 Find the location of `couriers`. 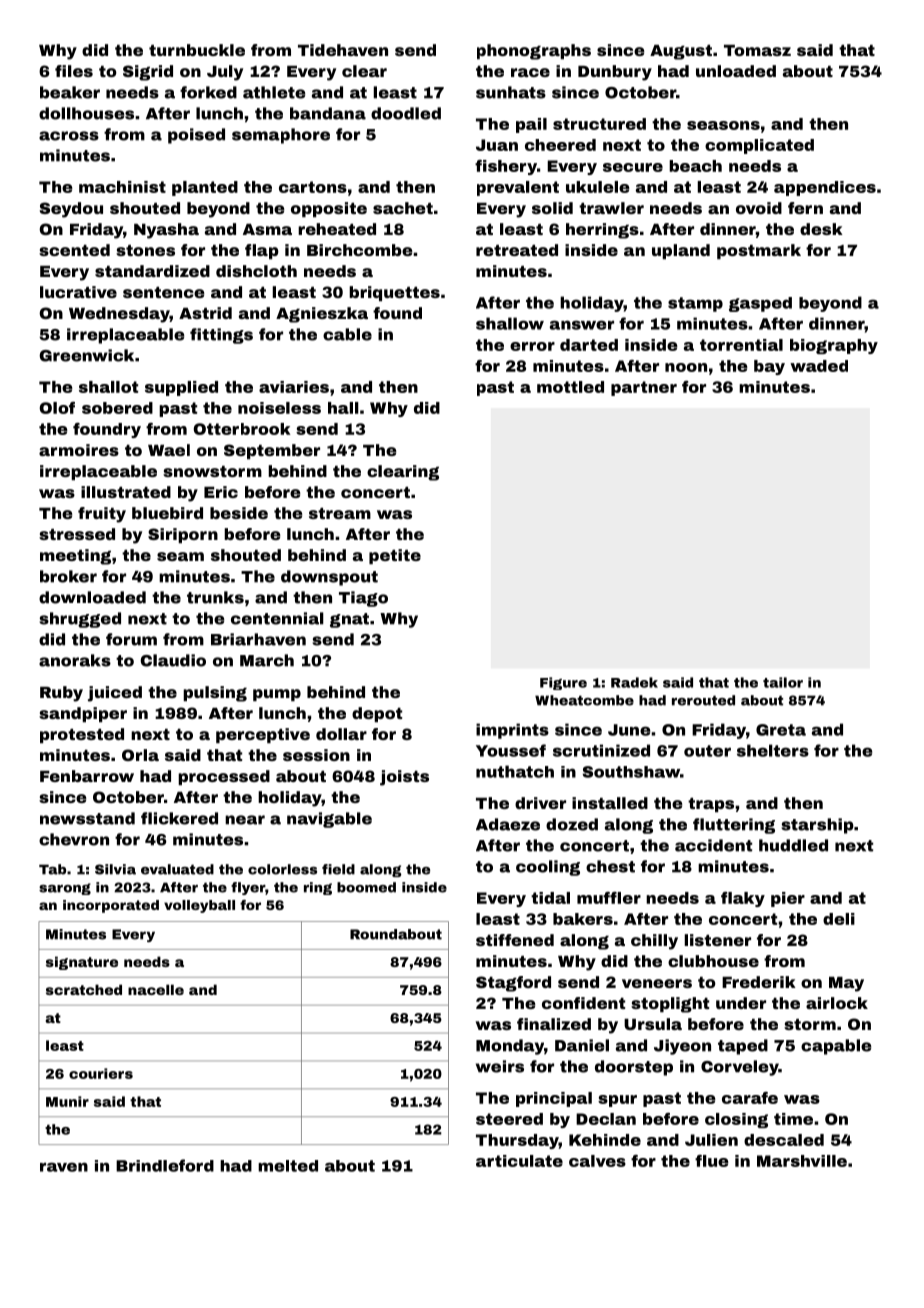

couriers is located at coordinates (101, 1073).
